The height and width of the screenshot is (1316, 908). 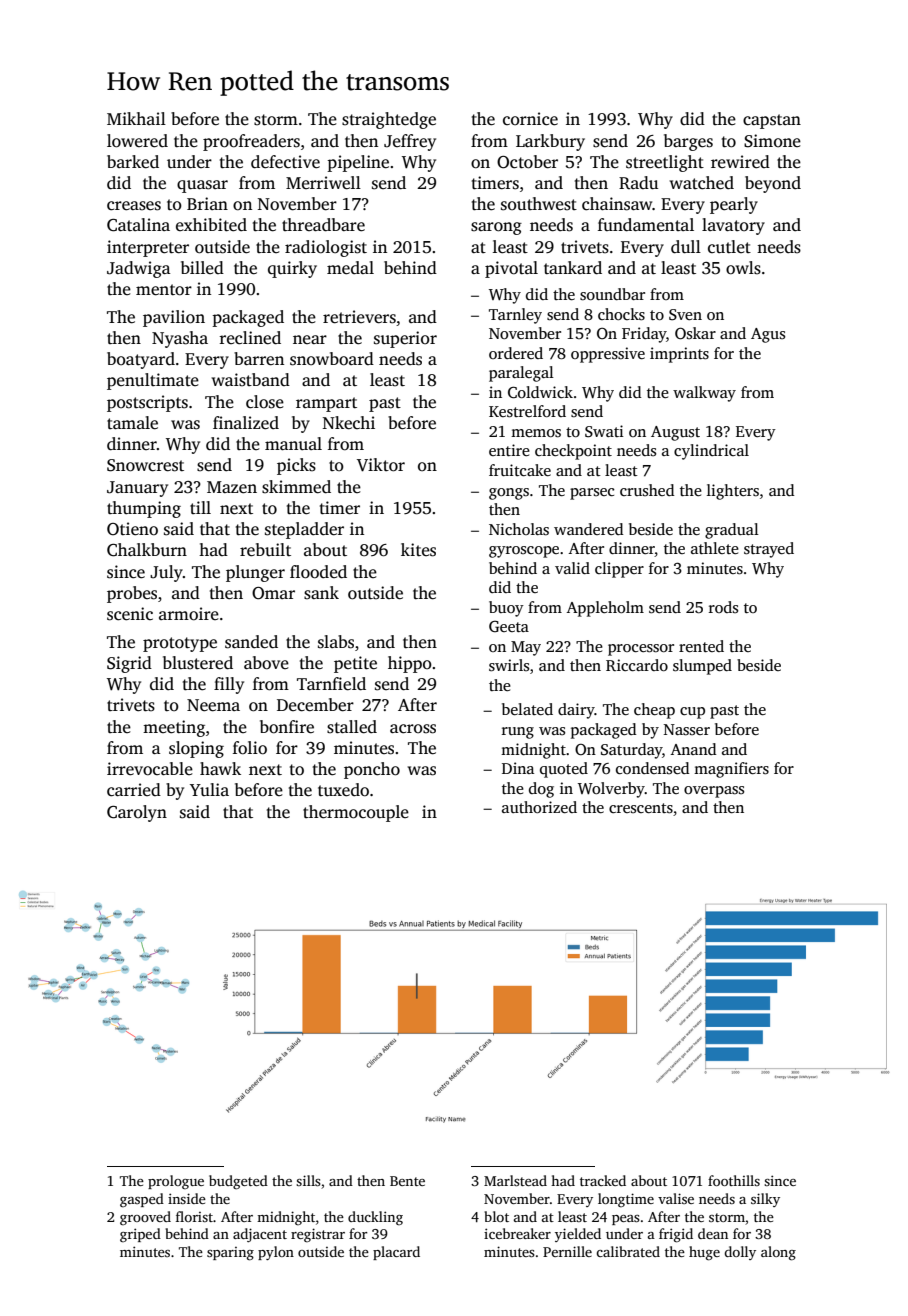 I want to click on Mikhail, so click(x=136, y=118).
